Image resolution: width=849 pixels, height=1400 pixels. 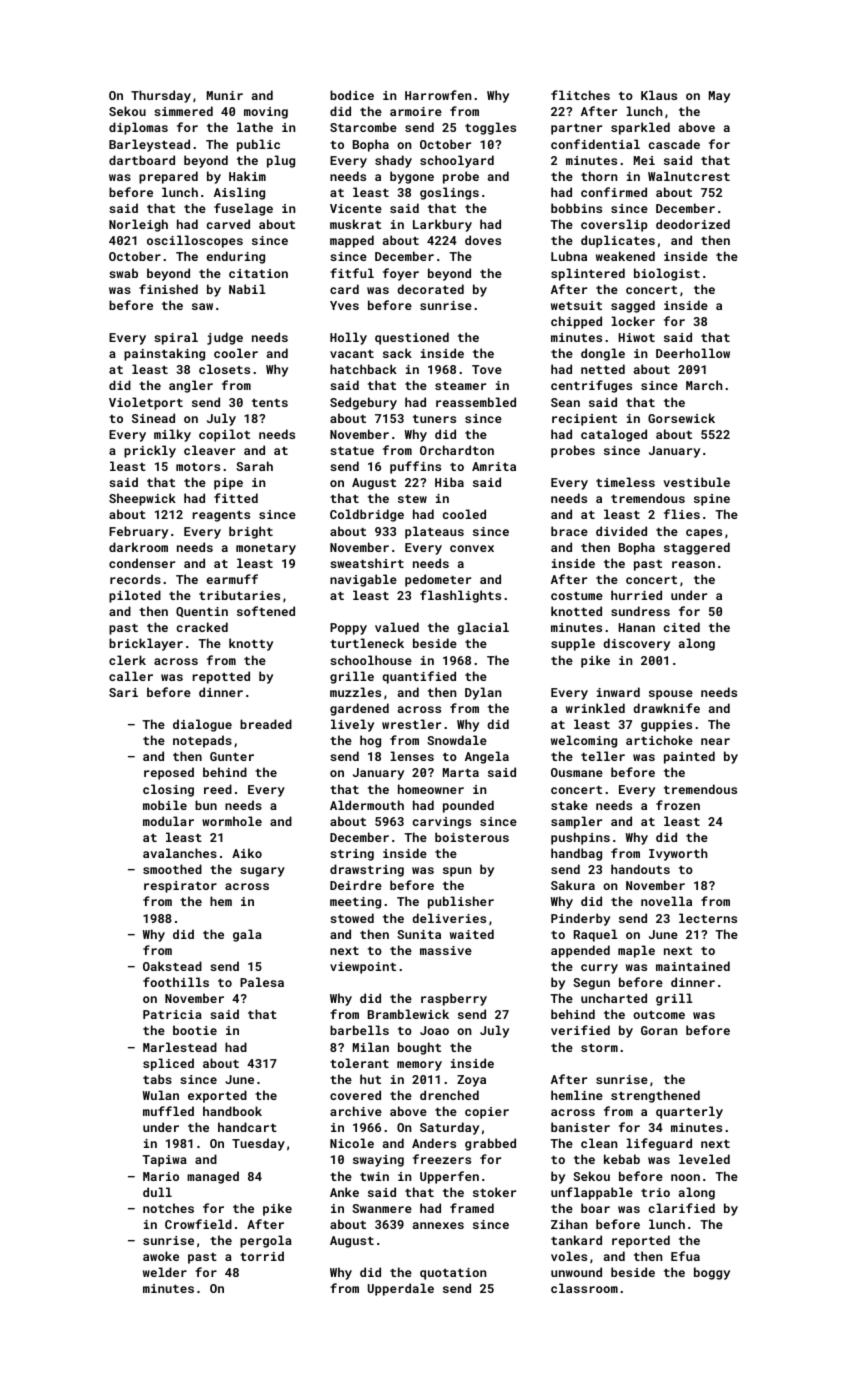 I want to click on confidential, so click(x=595, y=144).
